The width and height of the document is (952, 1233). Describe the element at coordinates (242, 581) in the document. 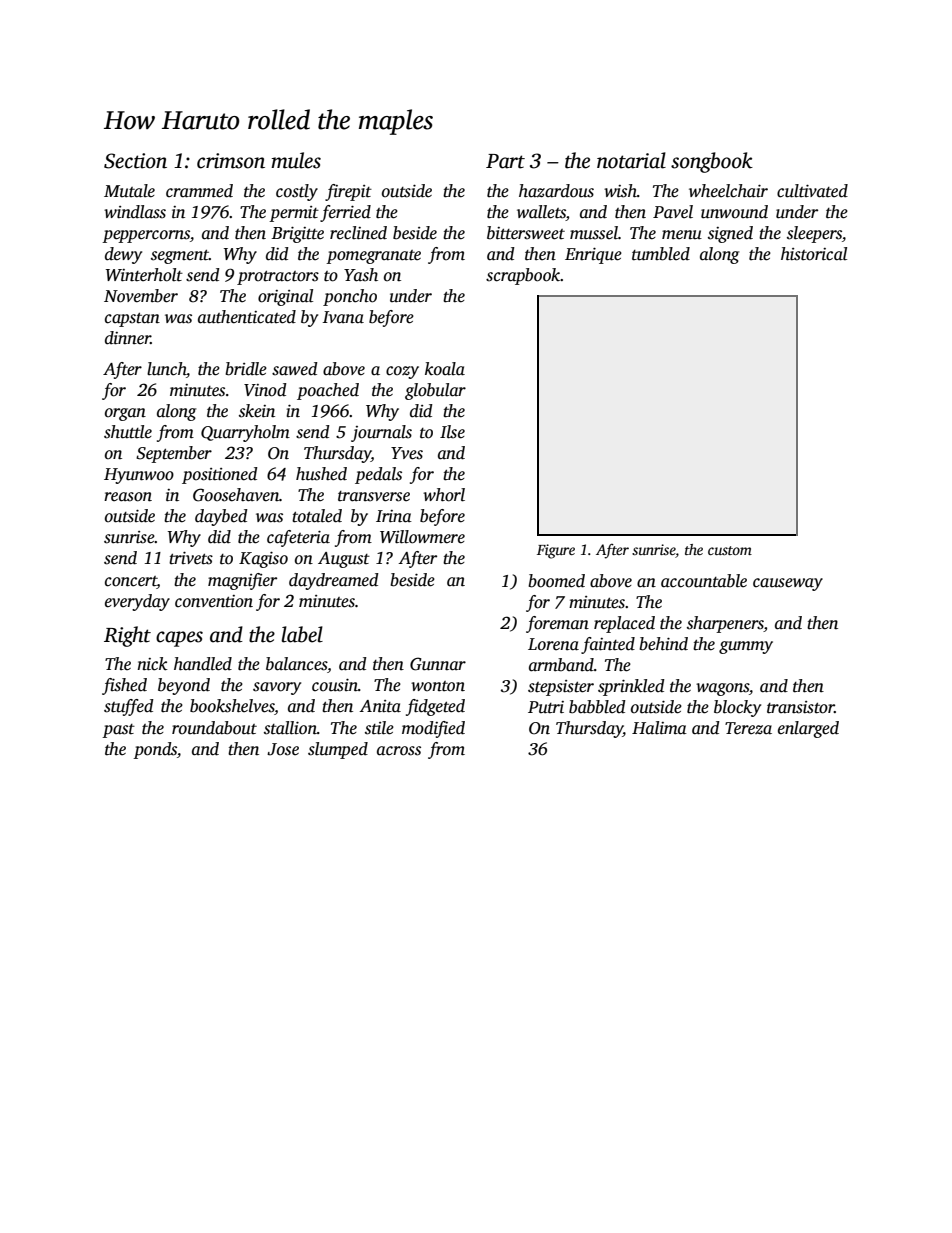

I see `magnifier` at that location.
